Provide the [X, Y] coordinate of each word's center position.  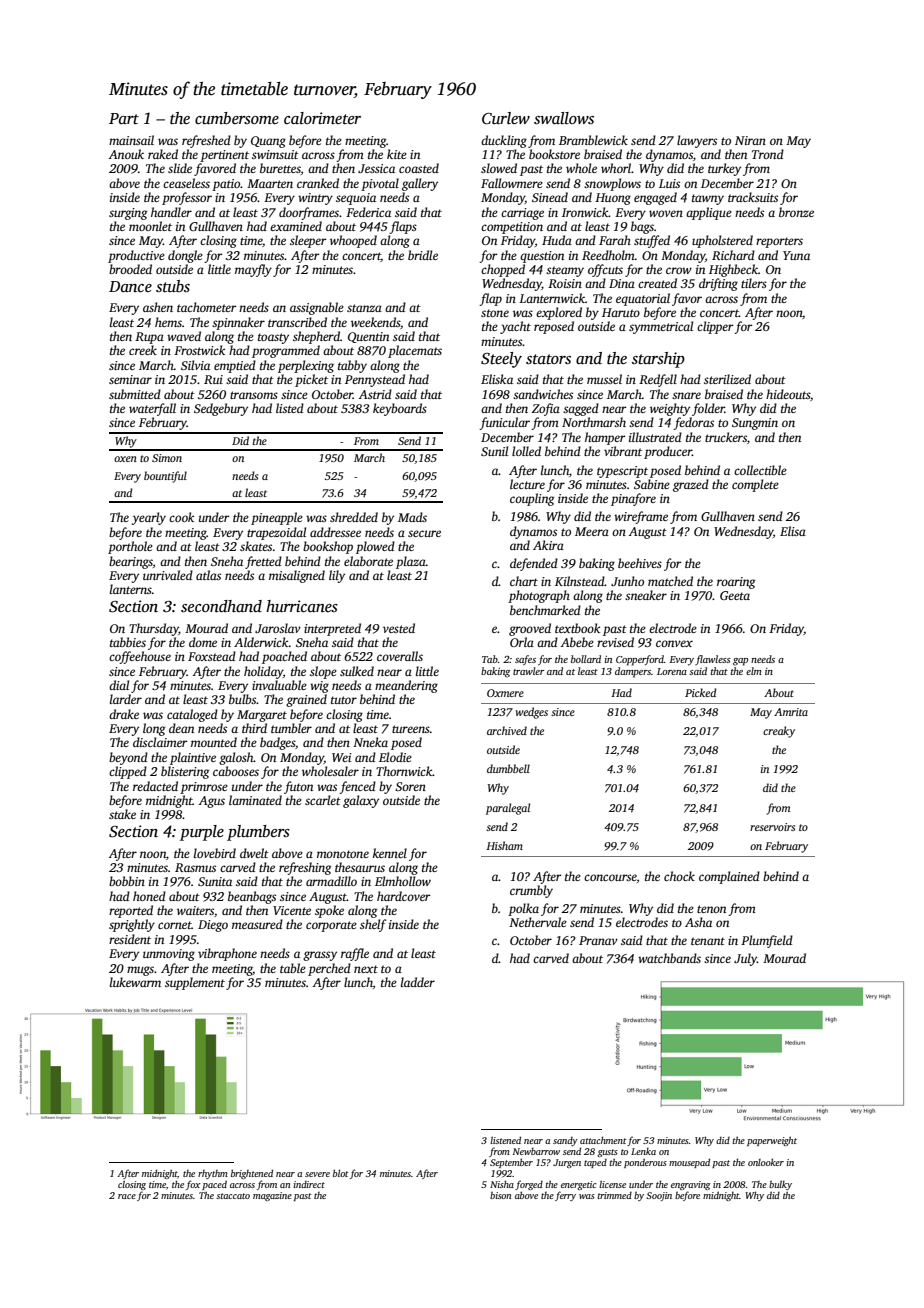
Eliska [497, 379]
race [127, 1196]
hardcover [404, 896]
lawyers [697, 141]
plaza [411, 562]
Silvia [195, 365]
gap [740, 662]
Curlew [506, 118]
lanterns [131, 589]
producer [668, 452]
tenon [711, 909]
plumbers [258, 833]
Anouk [126, 154]
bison [500, 1195]
